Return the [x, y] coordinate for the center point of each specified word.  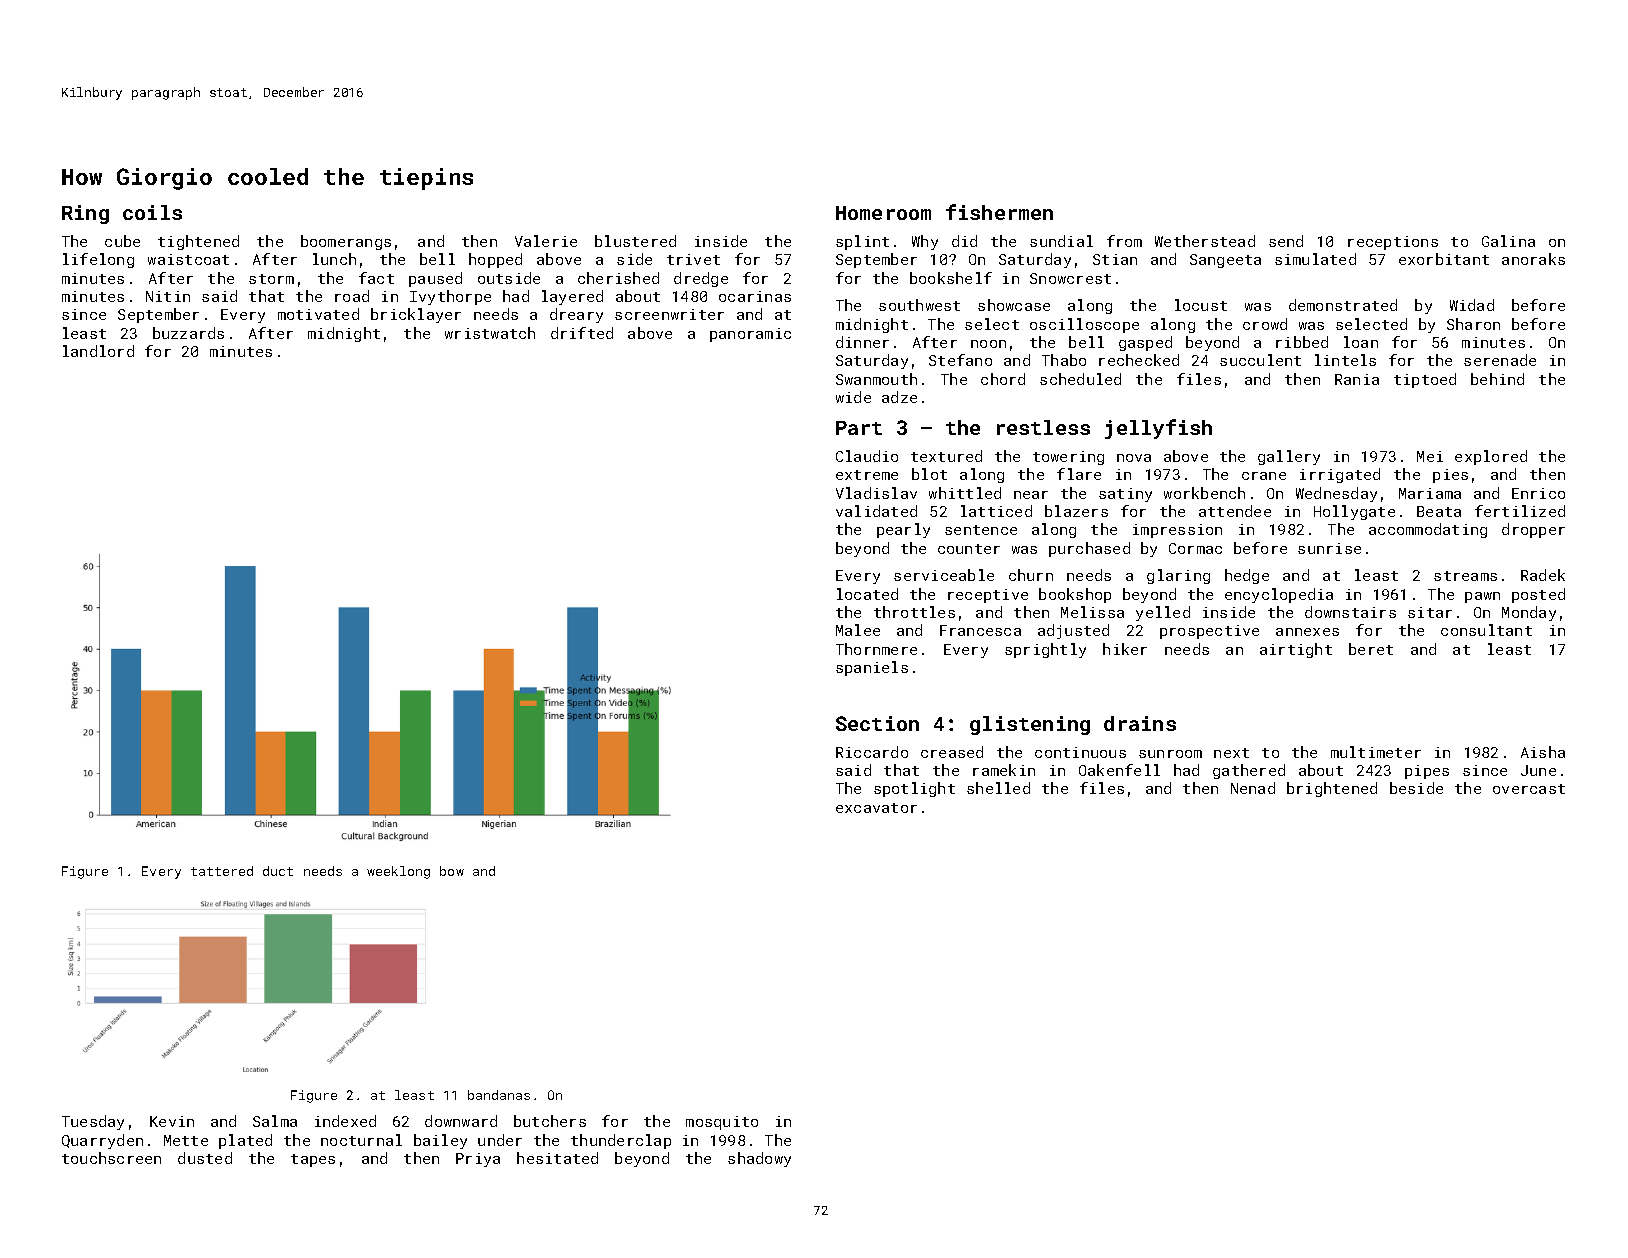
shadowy [759, 1159]
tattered [222, 871]
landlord [98, 351]
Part [859, 428]
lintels [1345, 360]
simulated [1315, 259]
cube [122, 241]
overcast [1529, 789]
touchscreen [111, 1158]
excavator [876, 808]
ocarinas [755, 296]
